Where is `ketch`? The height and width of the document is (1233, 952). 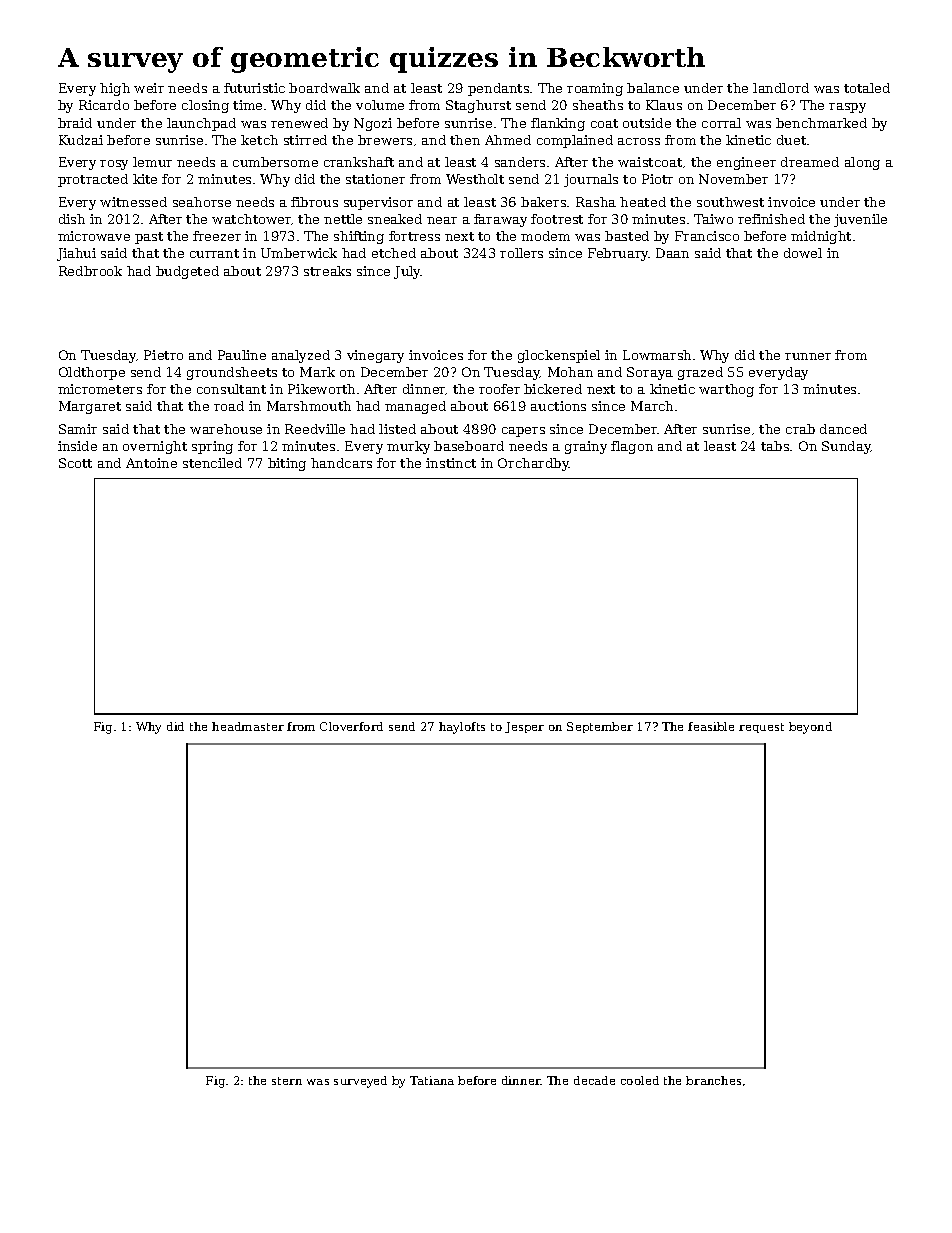 ketch is located at coordinates (259, 140).
